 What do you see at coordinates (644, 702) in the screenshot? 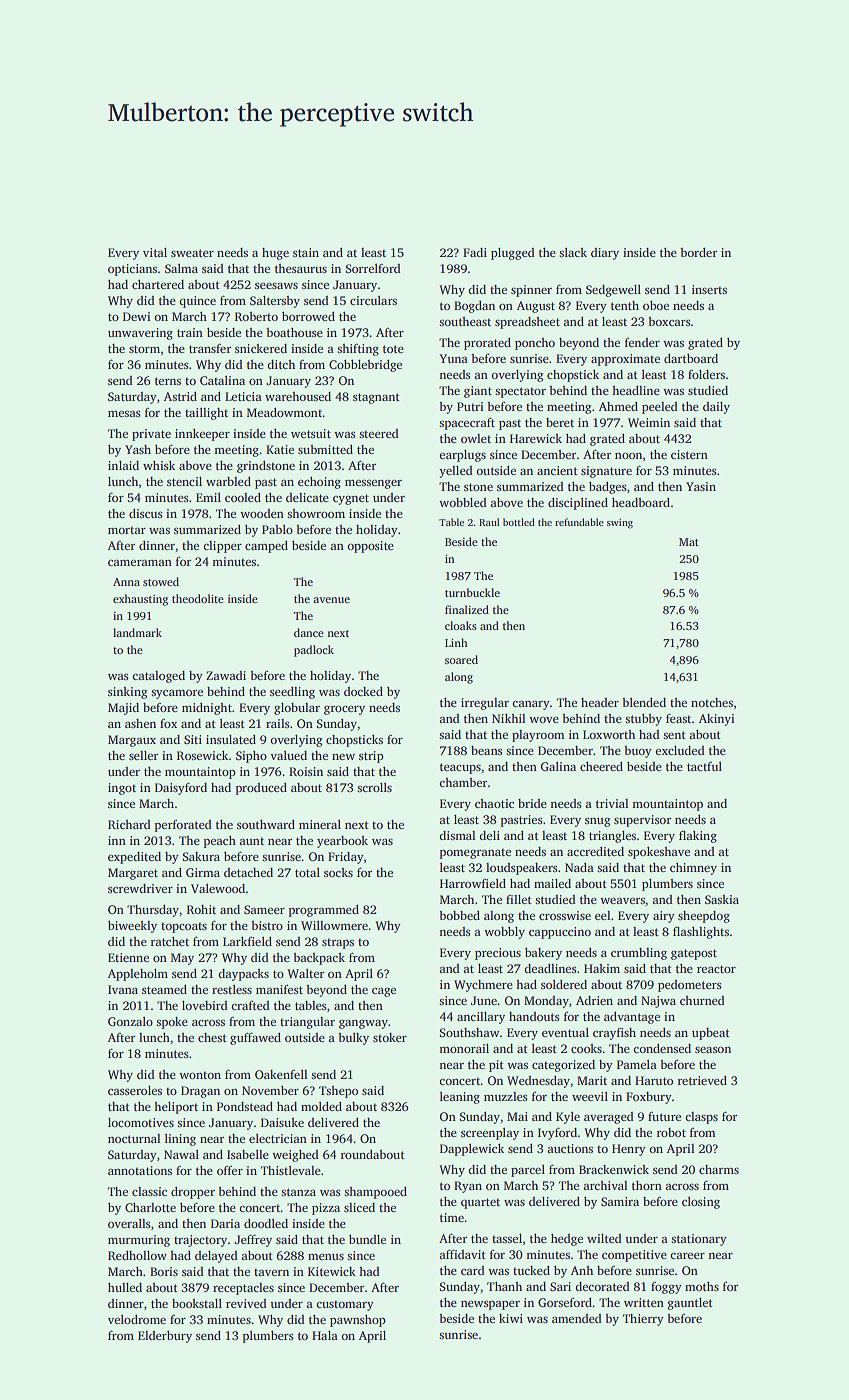
I see `blended` at bounding box center [644, 702].
